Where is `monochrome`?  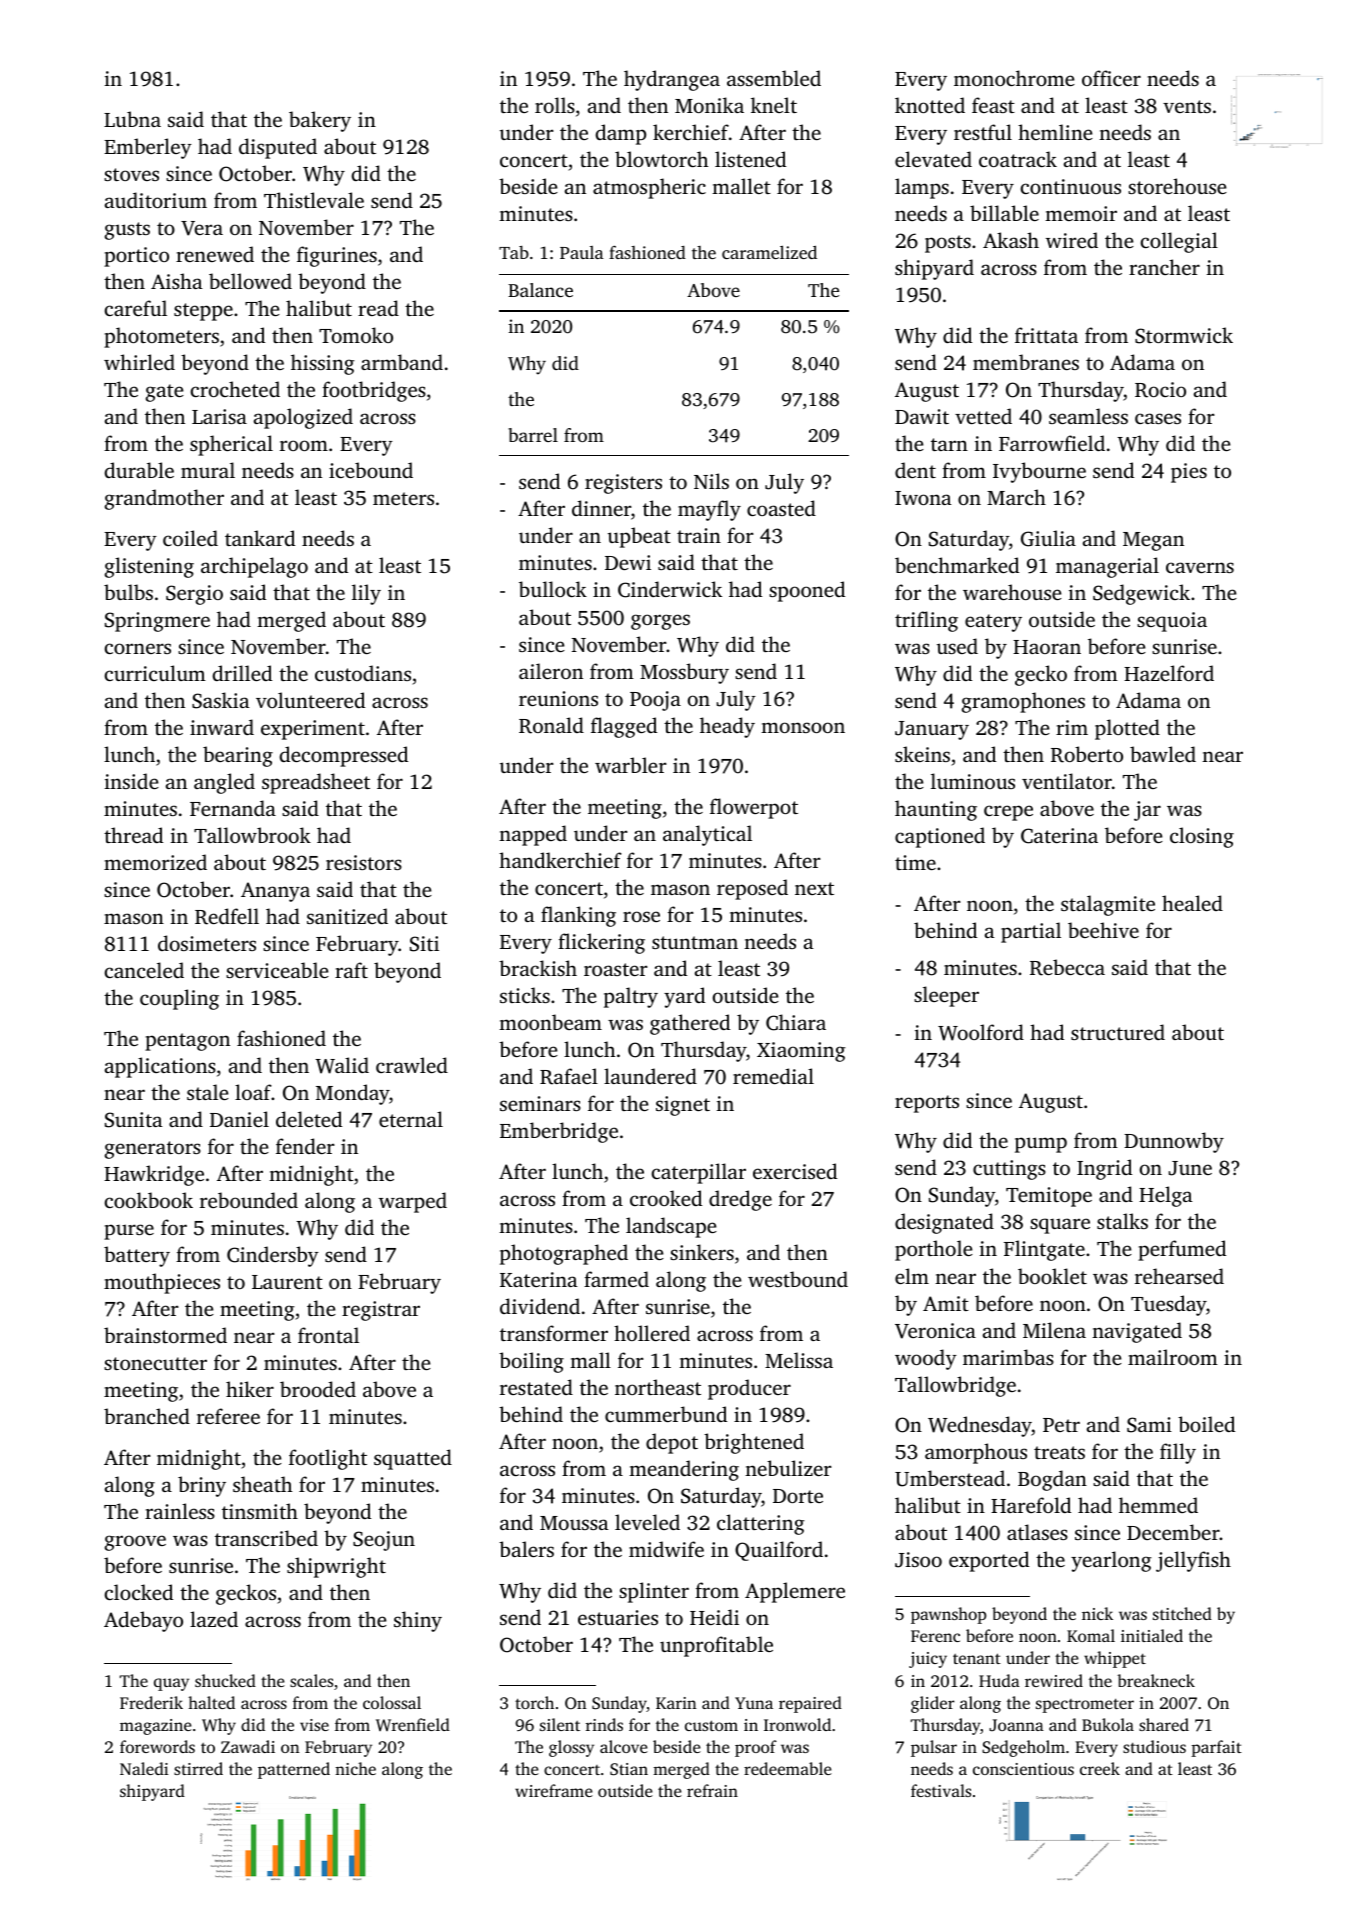 monochrome is located at coordinates (1014, 78).
